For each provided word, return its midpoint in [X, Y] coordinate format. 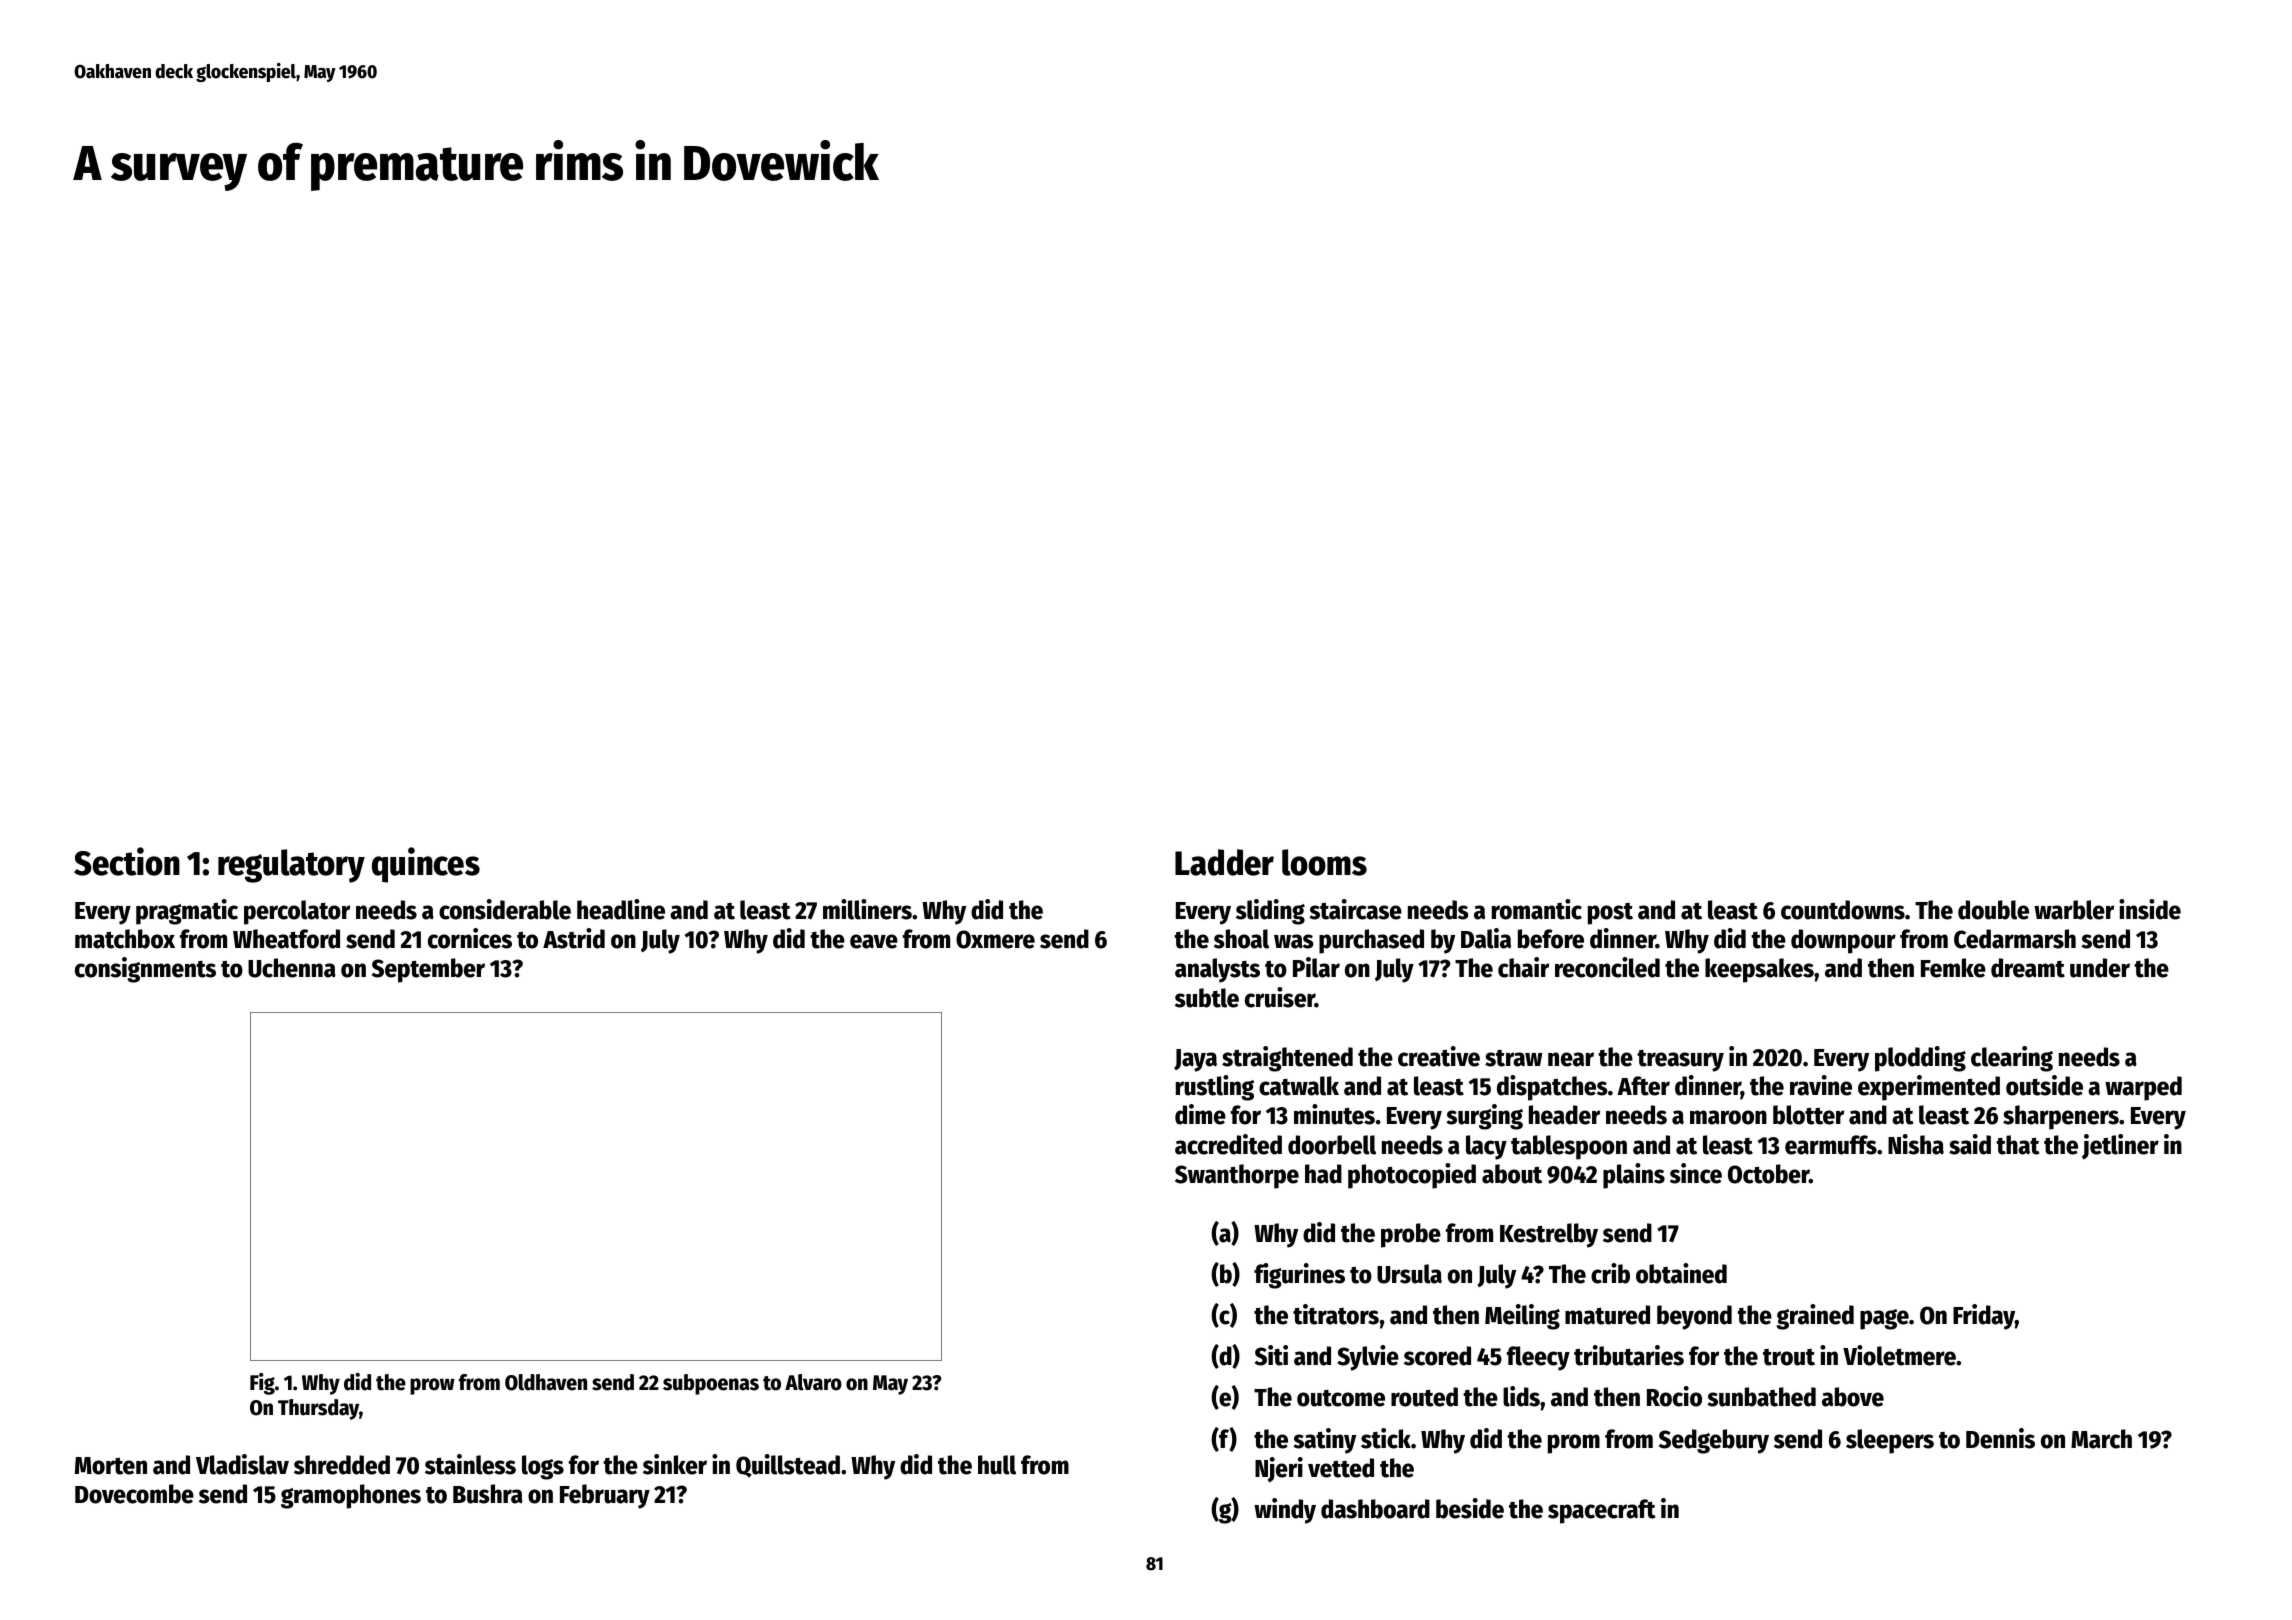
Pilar [1316, 967]
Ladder [1224, 862]
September [428, 970]
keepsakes [1759, 970]
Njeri [1279, 1470]
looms [1324, 862]
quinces [426, 865]
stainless [470, 1464]
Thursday [318, 1409]
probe [1411, 1235]
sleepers [1890, 1441]
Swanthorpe [1237, 1176]
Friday [1984, 1317]
